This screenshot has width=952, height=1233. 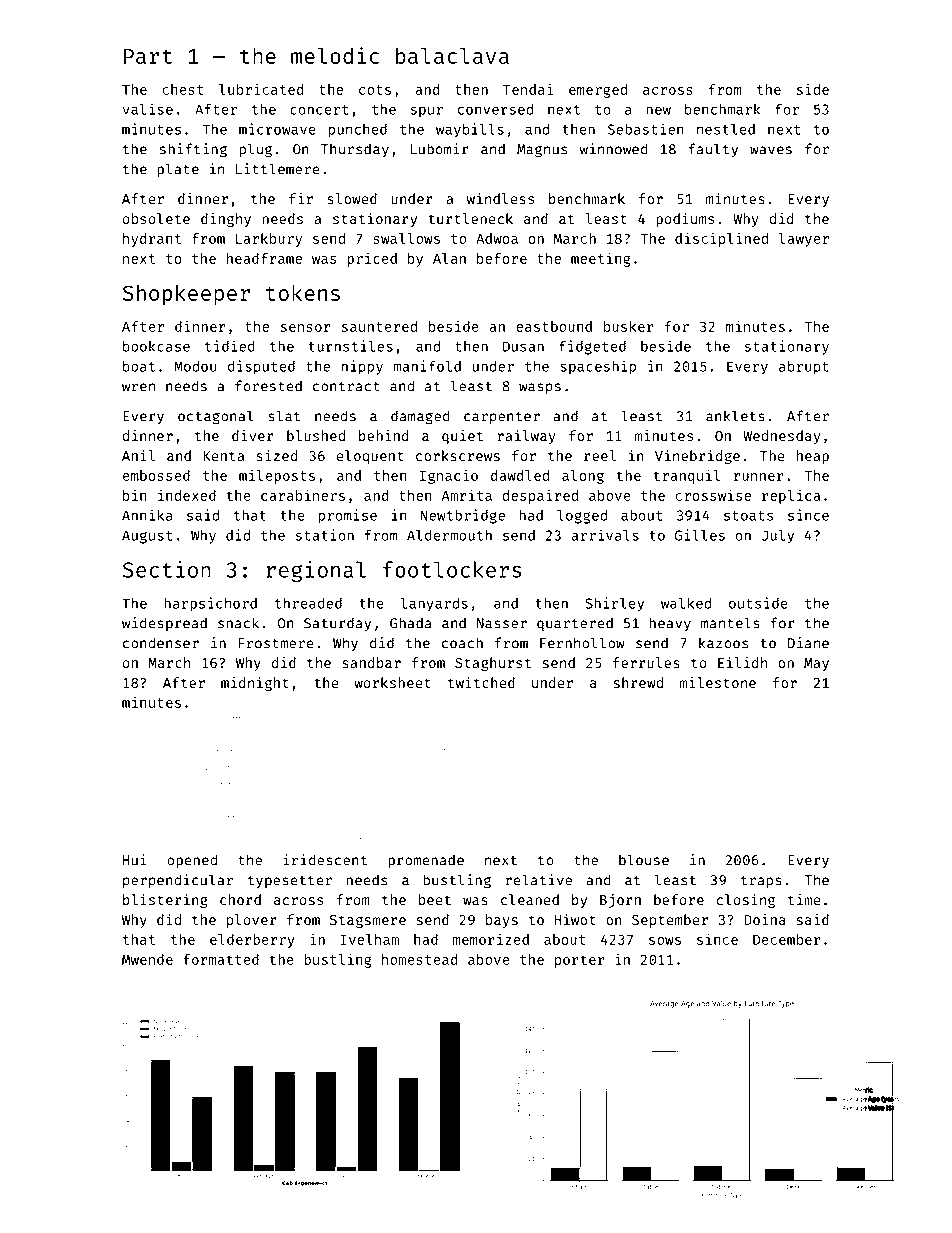 What do you see at coordinates (261, 367) in the screenshot?
I see `disputed` at bounding box center [261, 367].
